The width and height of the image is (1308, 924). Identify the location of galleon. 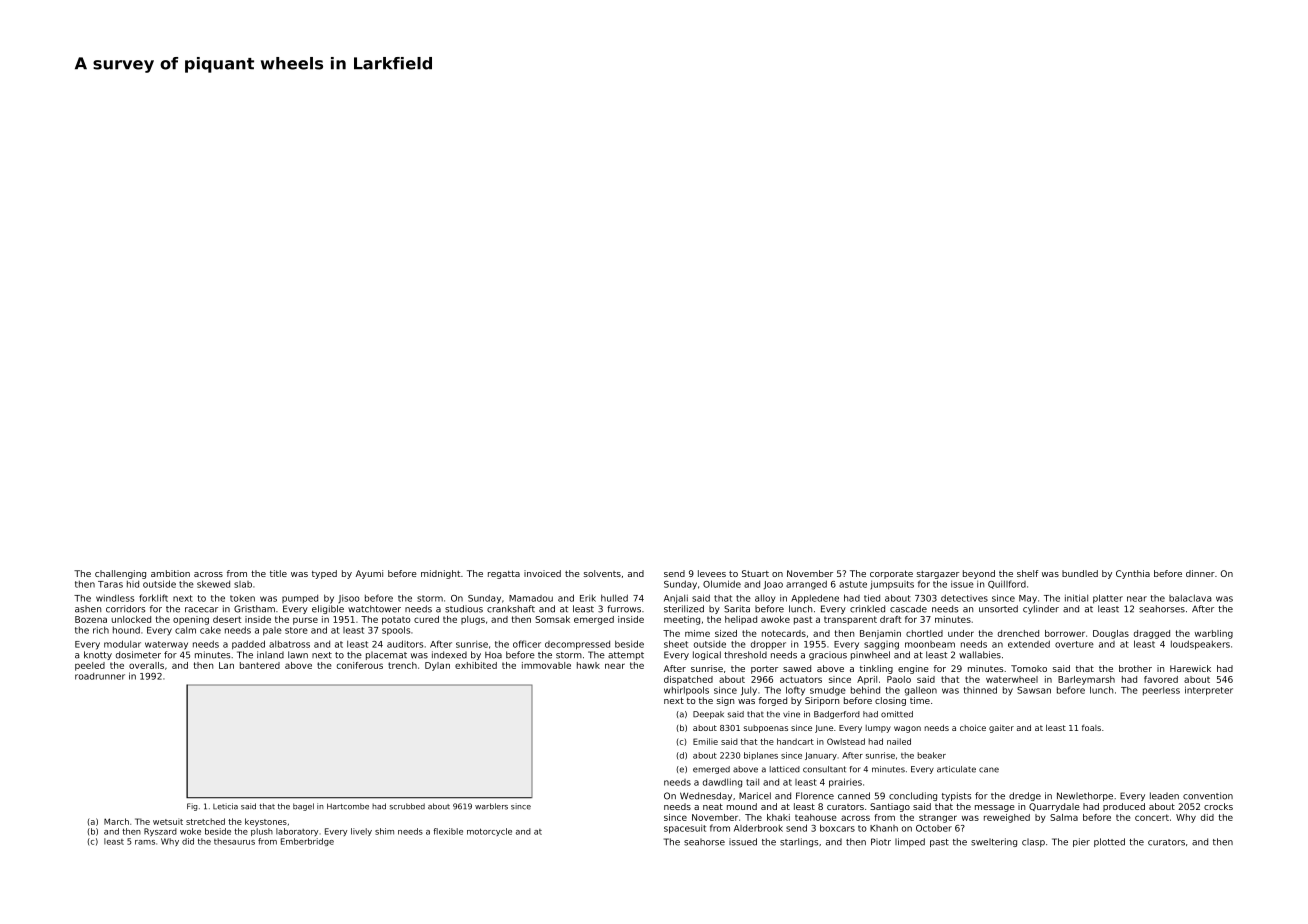
(921, 691).
